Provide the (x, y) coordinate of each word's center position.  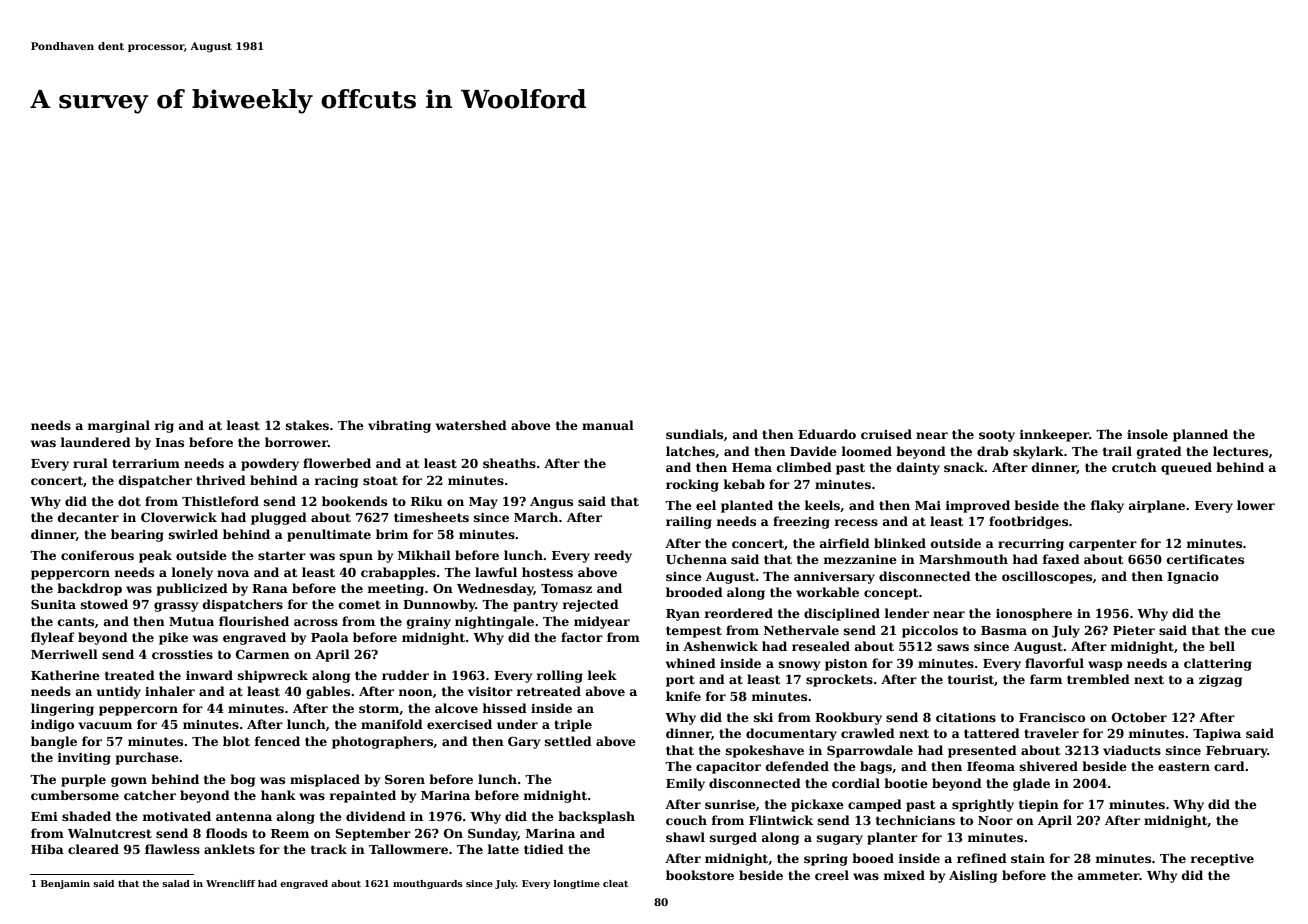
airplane (1157, 506)
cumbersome (75, 795)
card (1229, 766)
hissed (505, 708)
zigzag (1220, 681)
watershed (471, 425)
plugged (279, 518)
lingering (62, 709)
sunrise (730, 804)
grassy (176, 607)
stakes (307, 425)
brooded (694, 592)
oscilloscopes (1047, 577)
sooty (997, 436)
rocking (692, 485)
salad (176, 883)
